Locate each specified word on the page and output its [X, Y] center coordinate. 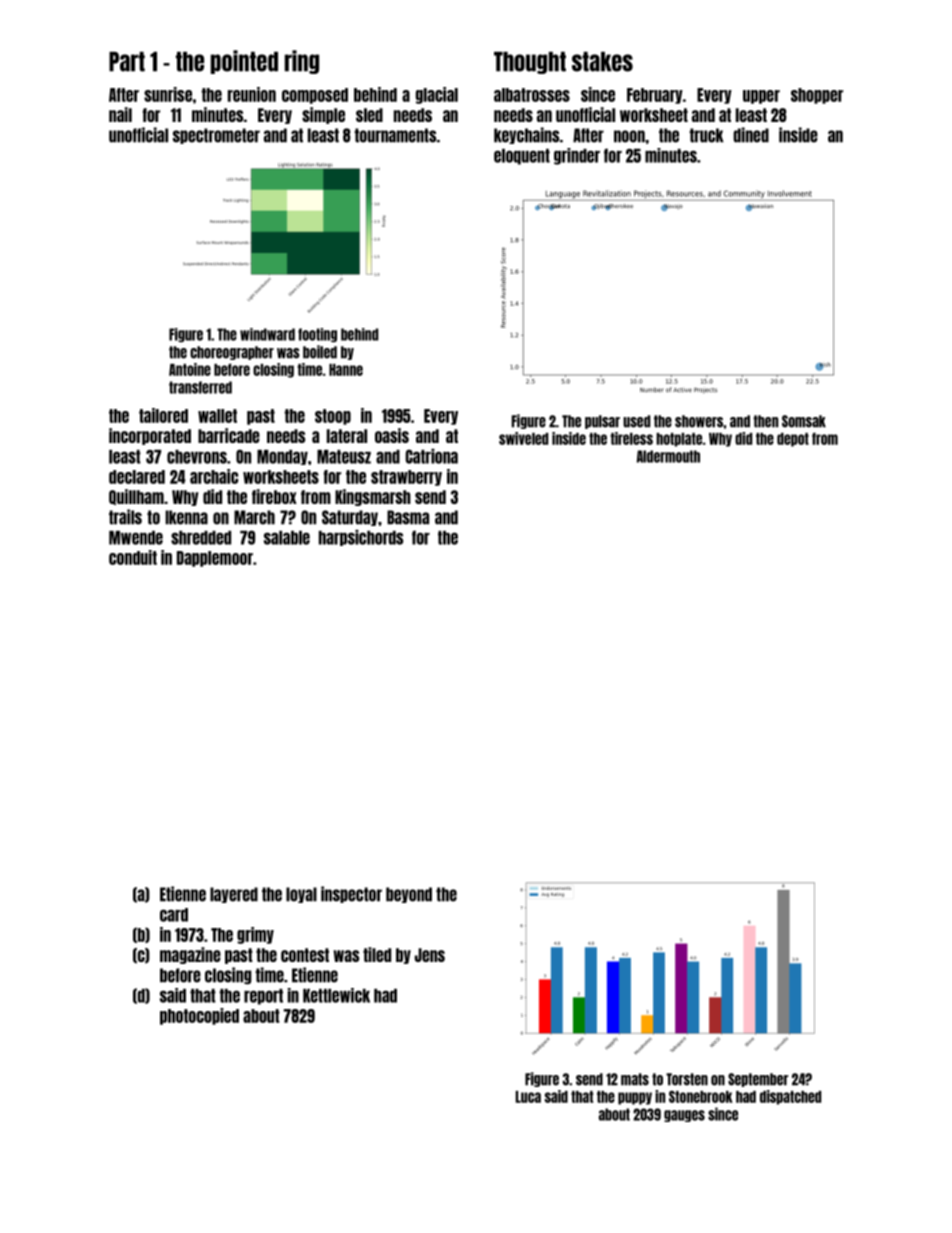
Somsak [804, 421]
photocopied [199, 1016]
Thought [530, 63]
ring [302, 62]
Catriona [431, 456]
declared [137, 477]
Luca [528, 1097]
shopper [817, 96]
